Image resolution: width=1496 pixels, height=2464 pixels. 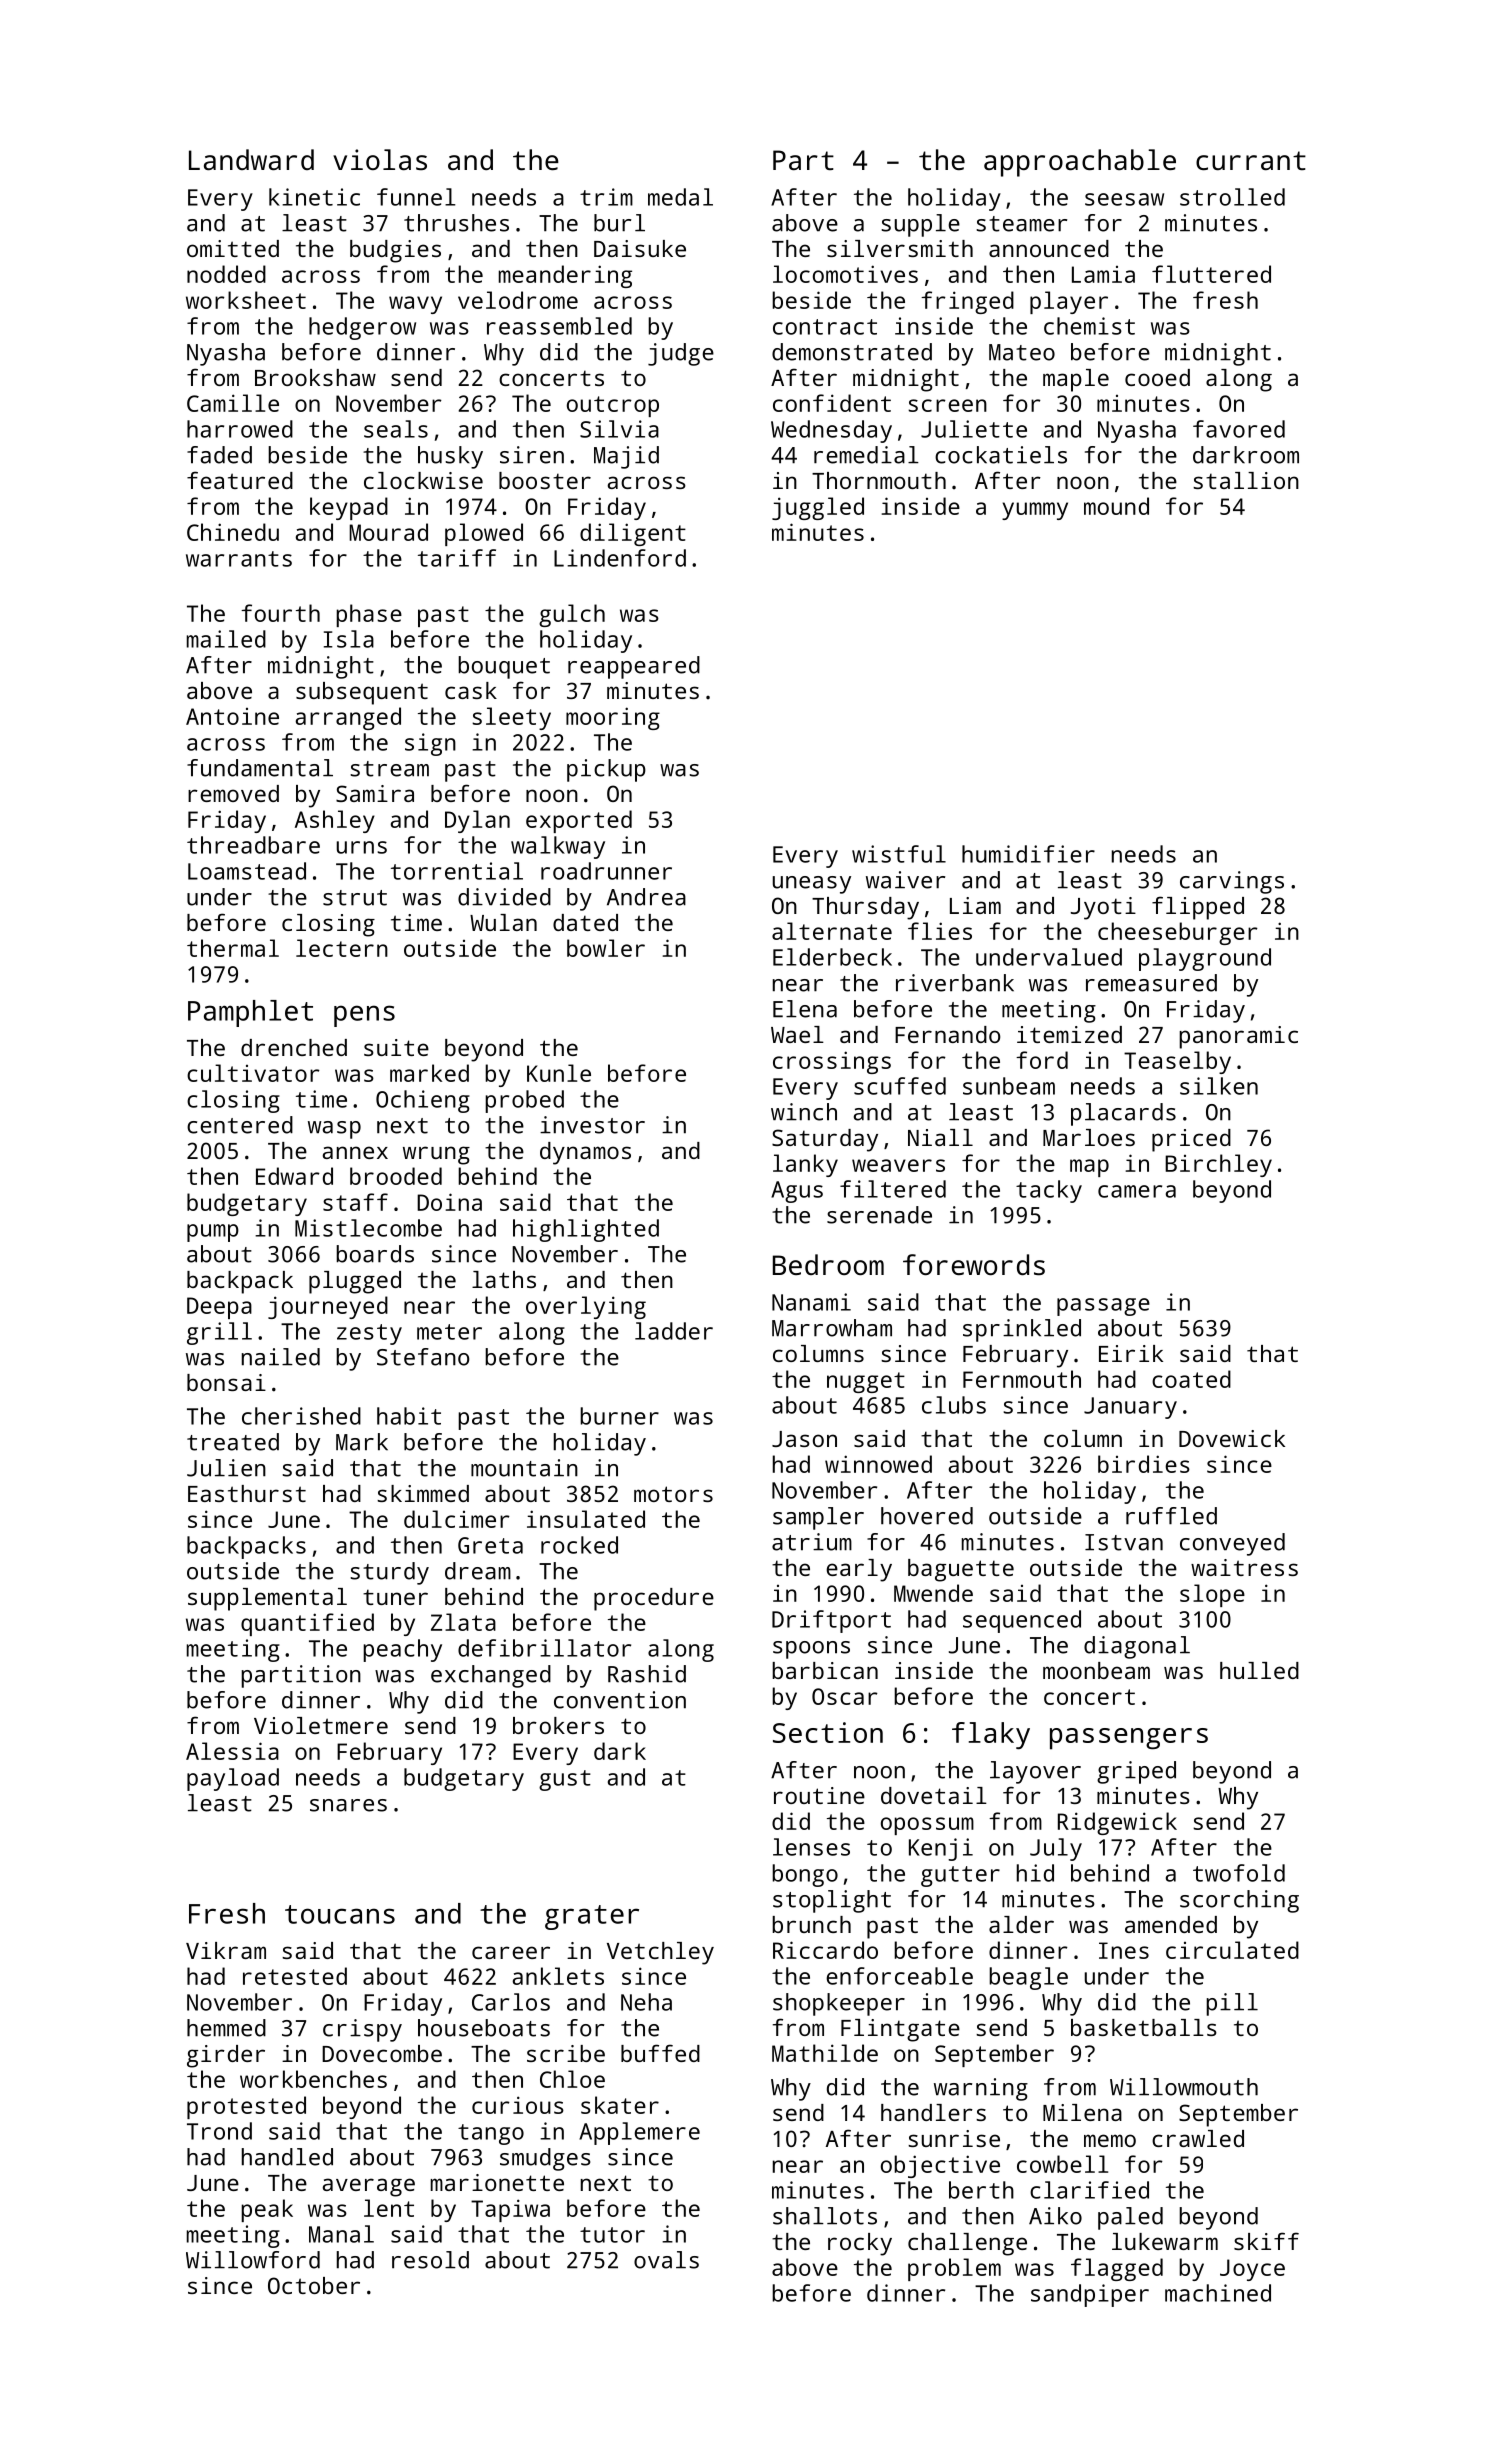 What do you see at coordinates (812, 885) in the screenshot?
I see `uneasy` at bounding box center [812, 885].
